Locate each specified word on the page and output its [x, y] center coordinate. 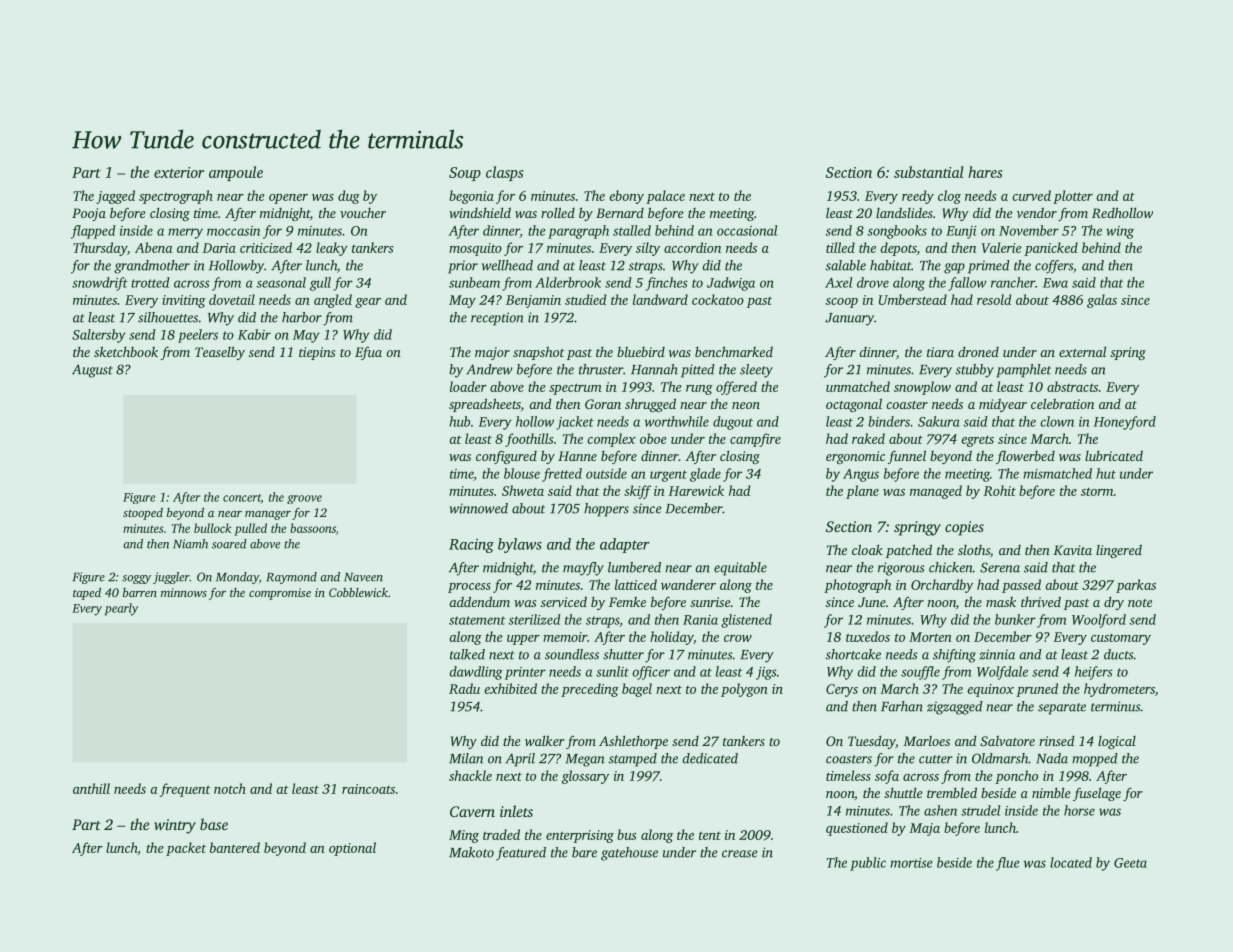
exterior [179, 172]
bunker [1015, 619]
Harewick [696, 490]
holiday [671, 638]
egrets [977, 441]
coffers [1054, 267]
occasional [747, 230]
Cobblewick [358, 592]
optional [352, 849]
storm [1097, 491]
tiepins [317, 353]
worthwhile [677, 421]
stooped [143, 514]
